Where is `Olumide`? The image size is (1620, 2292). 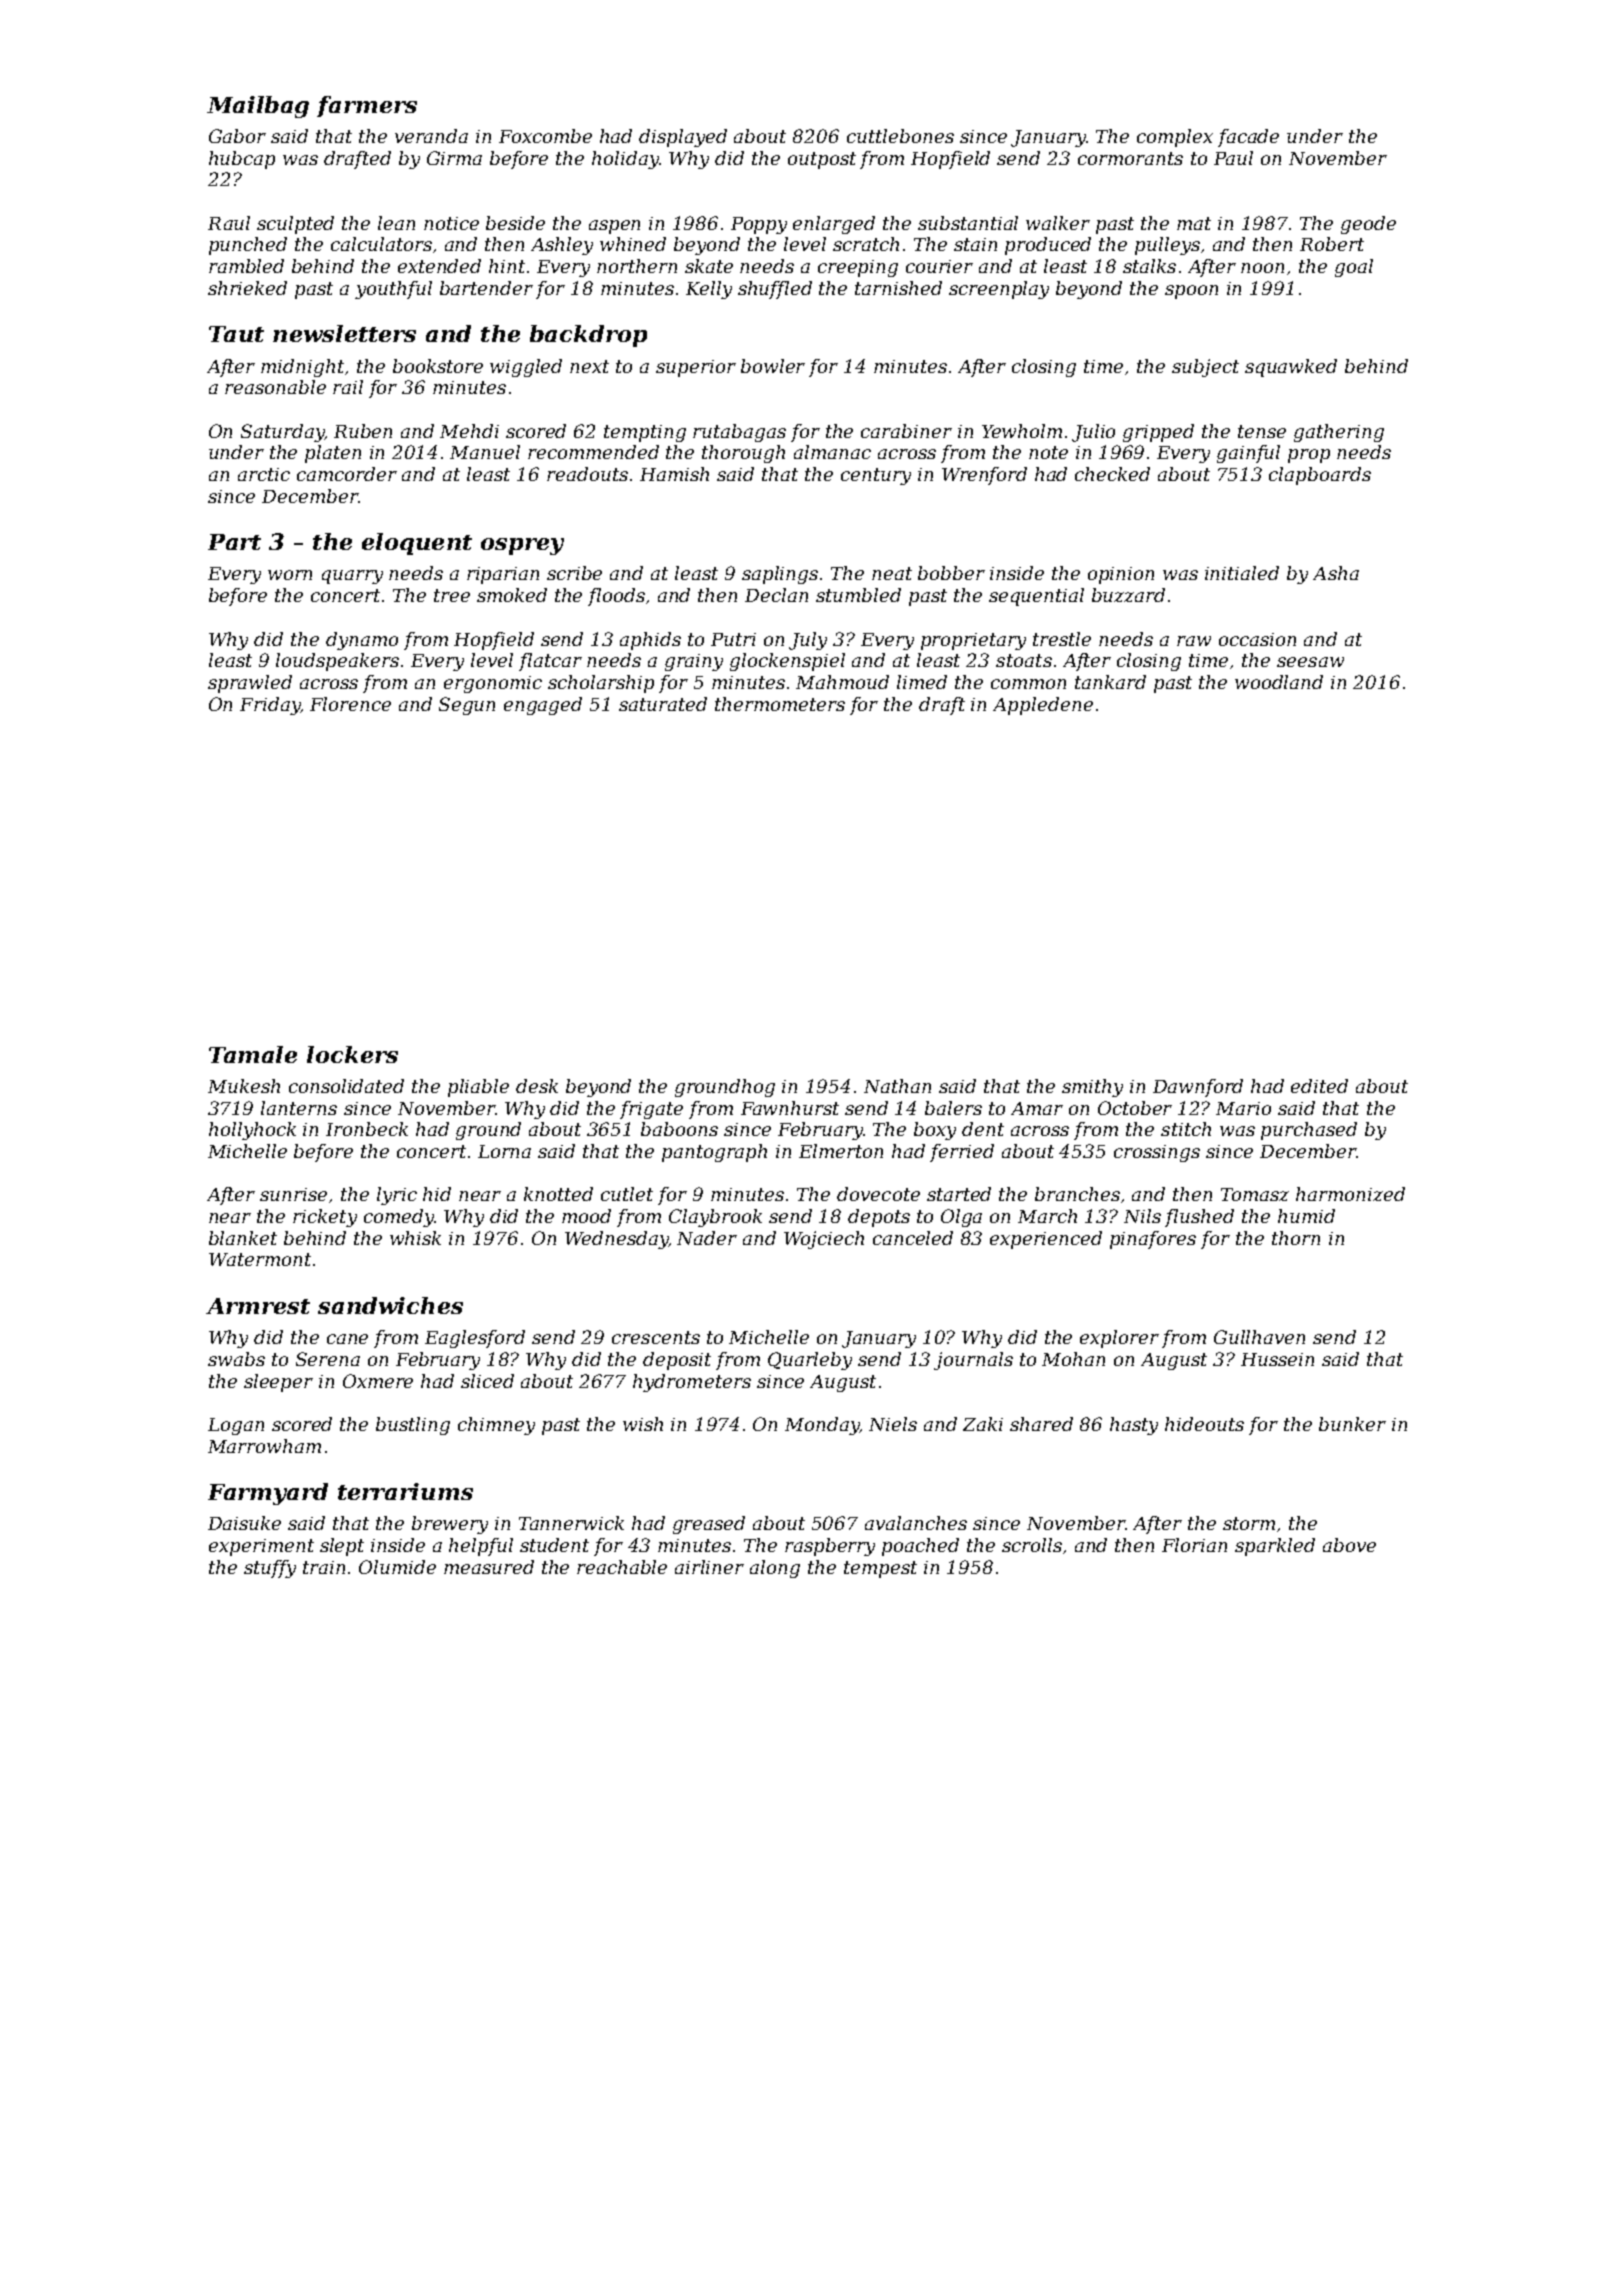
Olumide is located at coordinates (397, 1567).
